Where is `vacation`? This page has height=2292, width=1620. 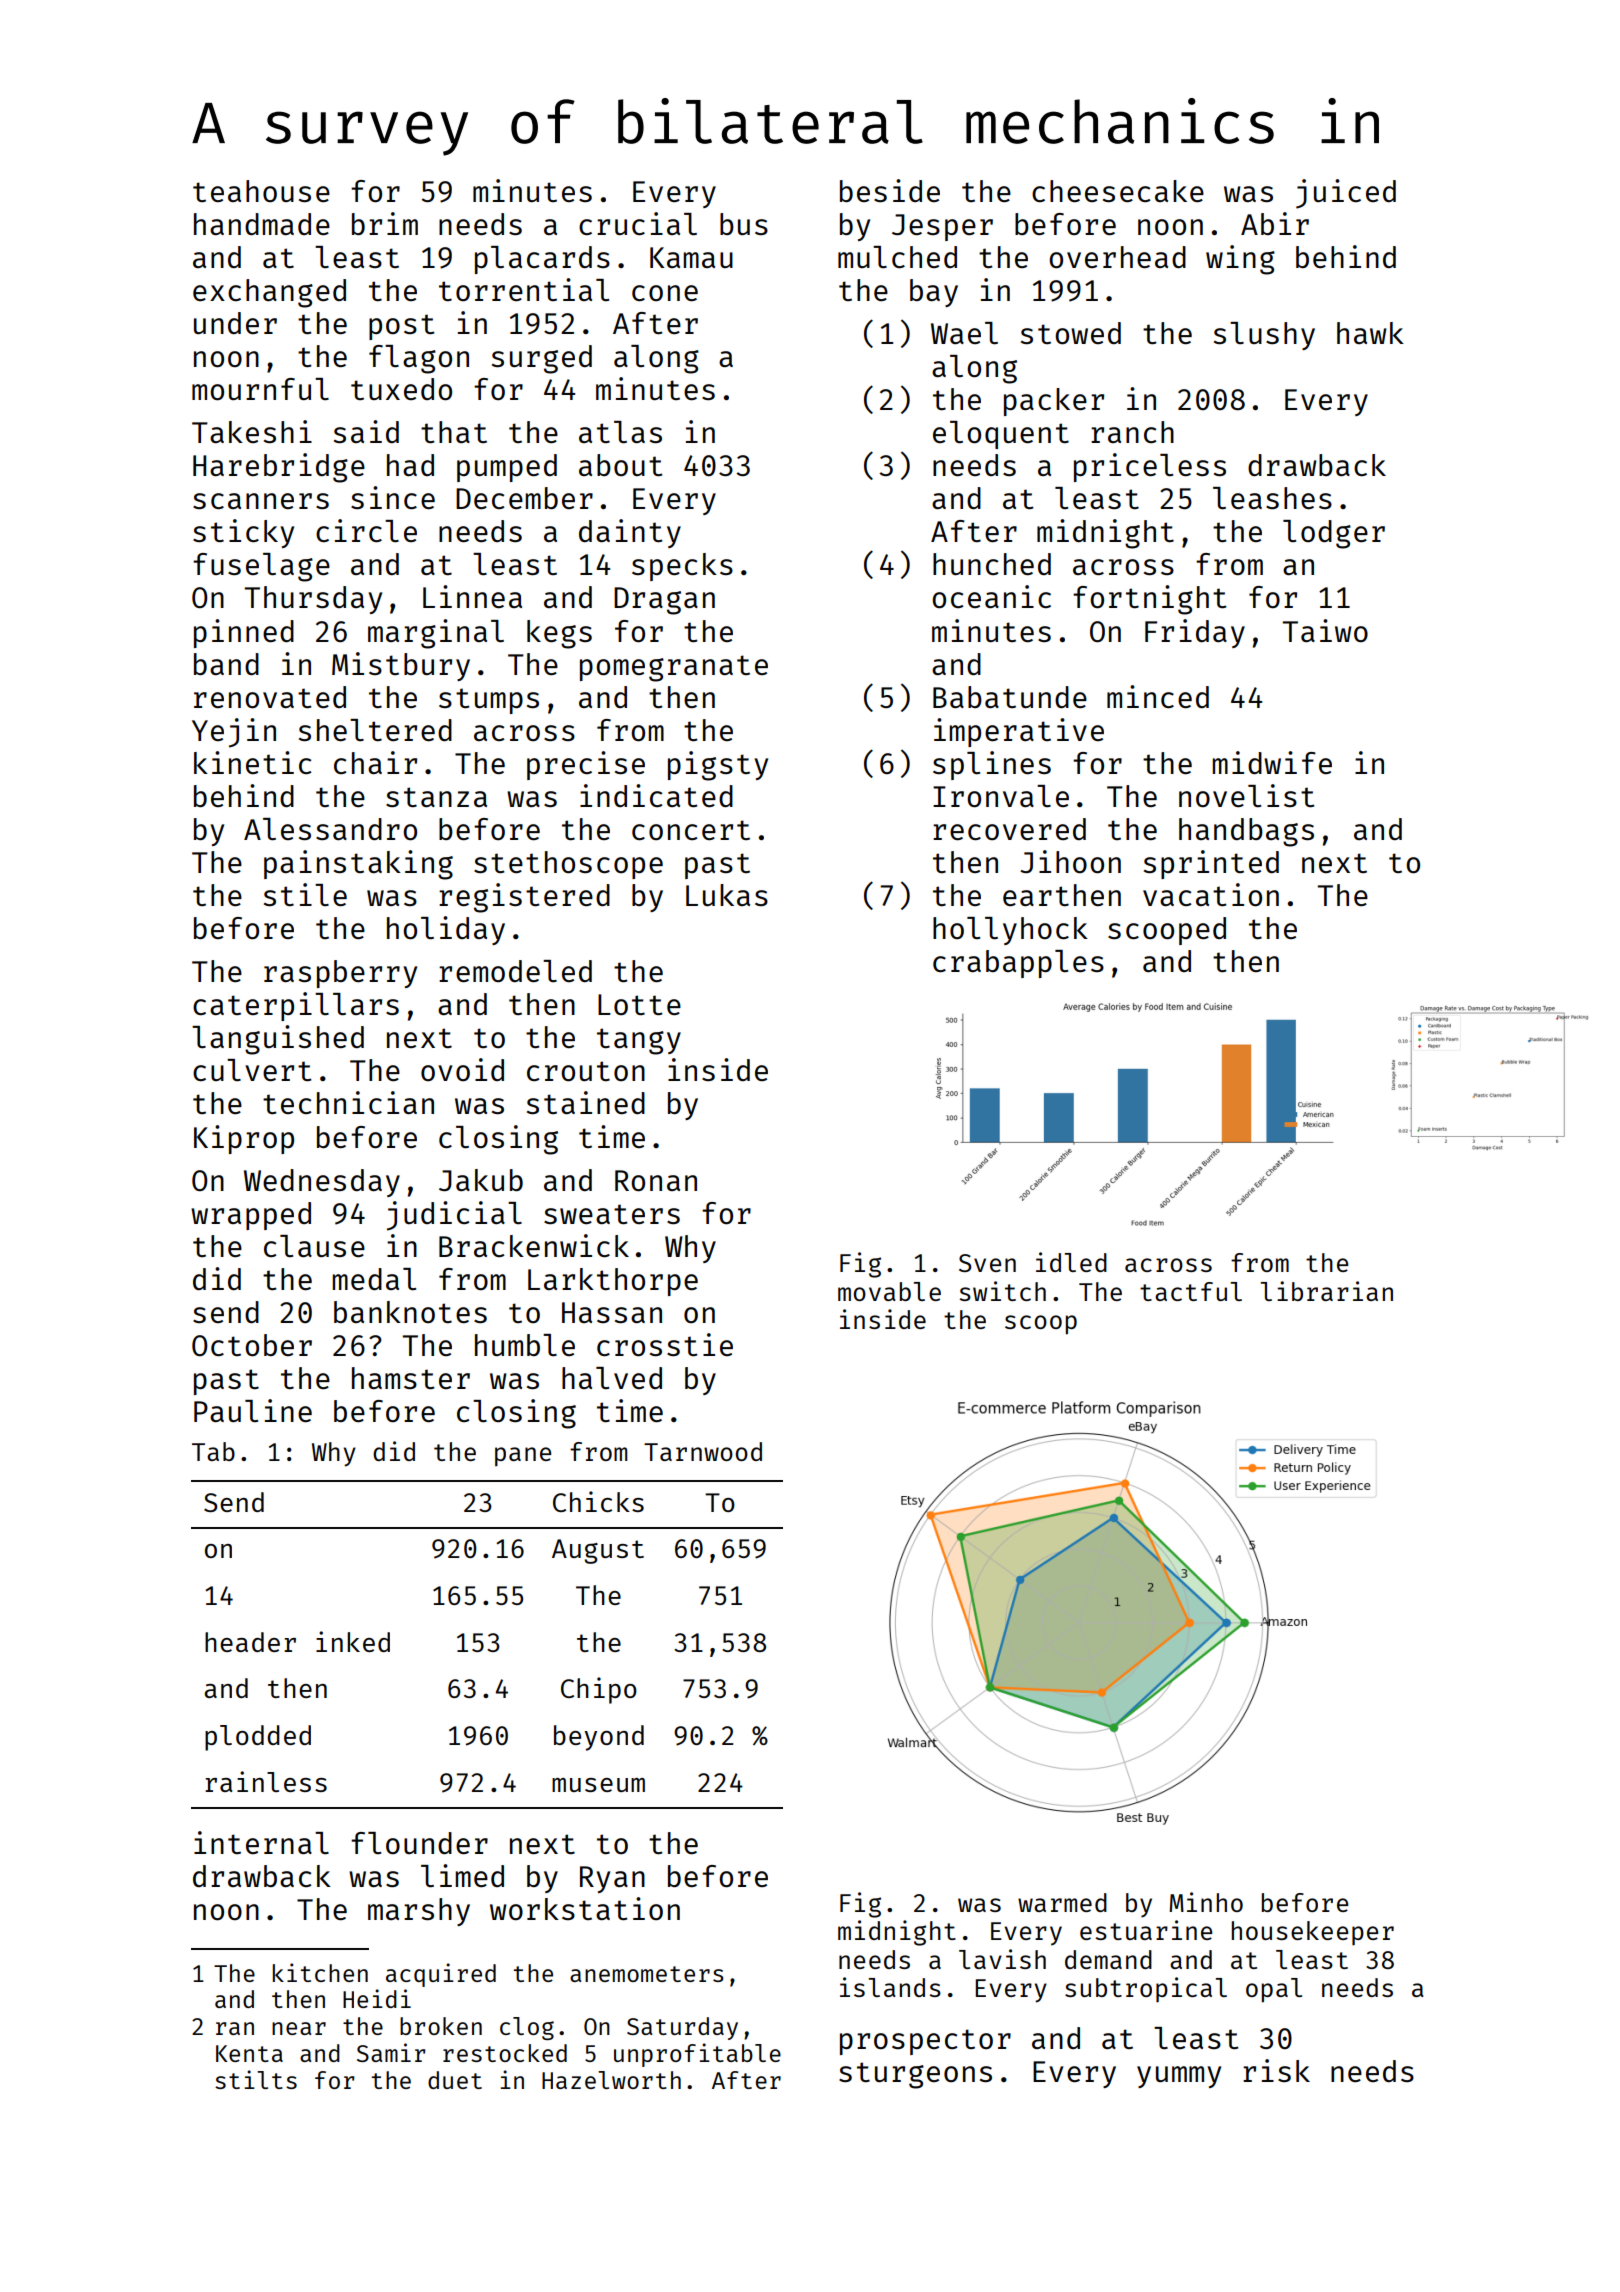
vacation is located at coordinates (1211, 895).
